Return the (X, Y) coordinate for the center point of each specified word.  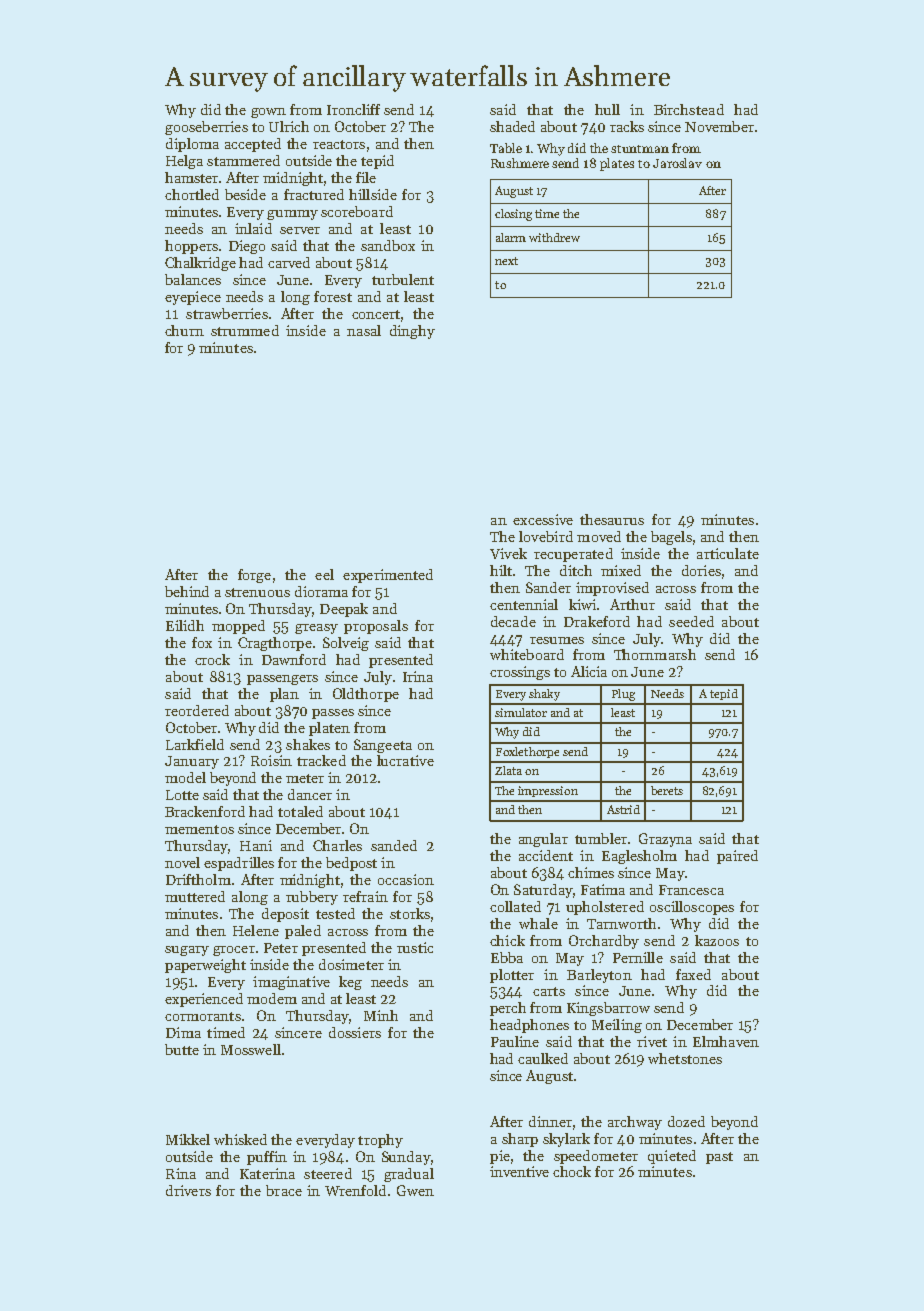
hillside (373, 194)
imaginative (291, 983)
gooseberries (206, 128)
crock (212, 659)
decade (513, 621)
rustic (415, 947)
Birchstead (689, 109)
